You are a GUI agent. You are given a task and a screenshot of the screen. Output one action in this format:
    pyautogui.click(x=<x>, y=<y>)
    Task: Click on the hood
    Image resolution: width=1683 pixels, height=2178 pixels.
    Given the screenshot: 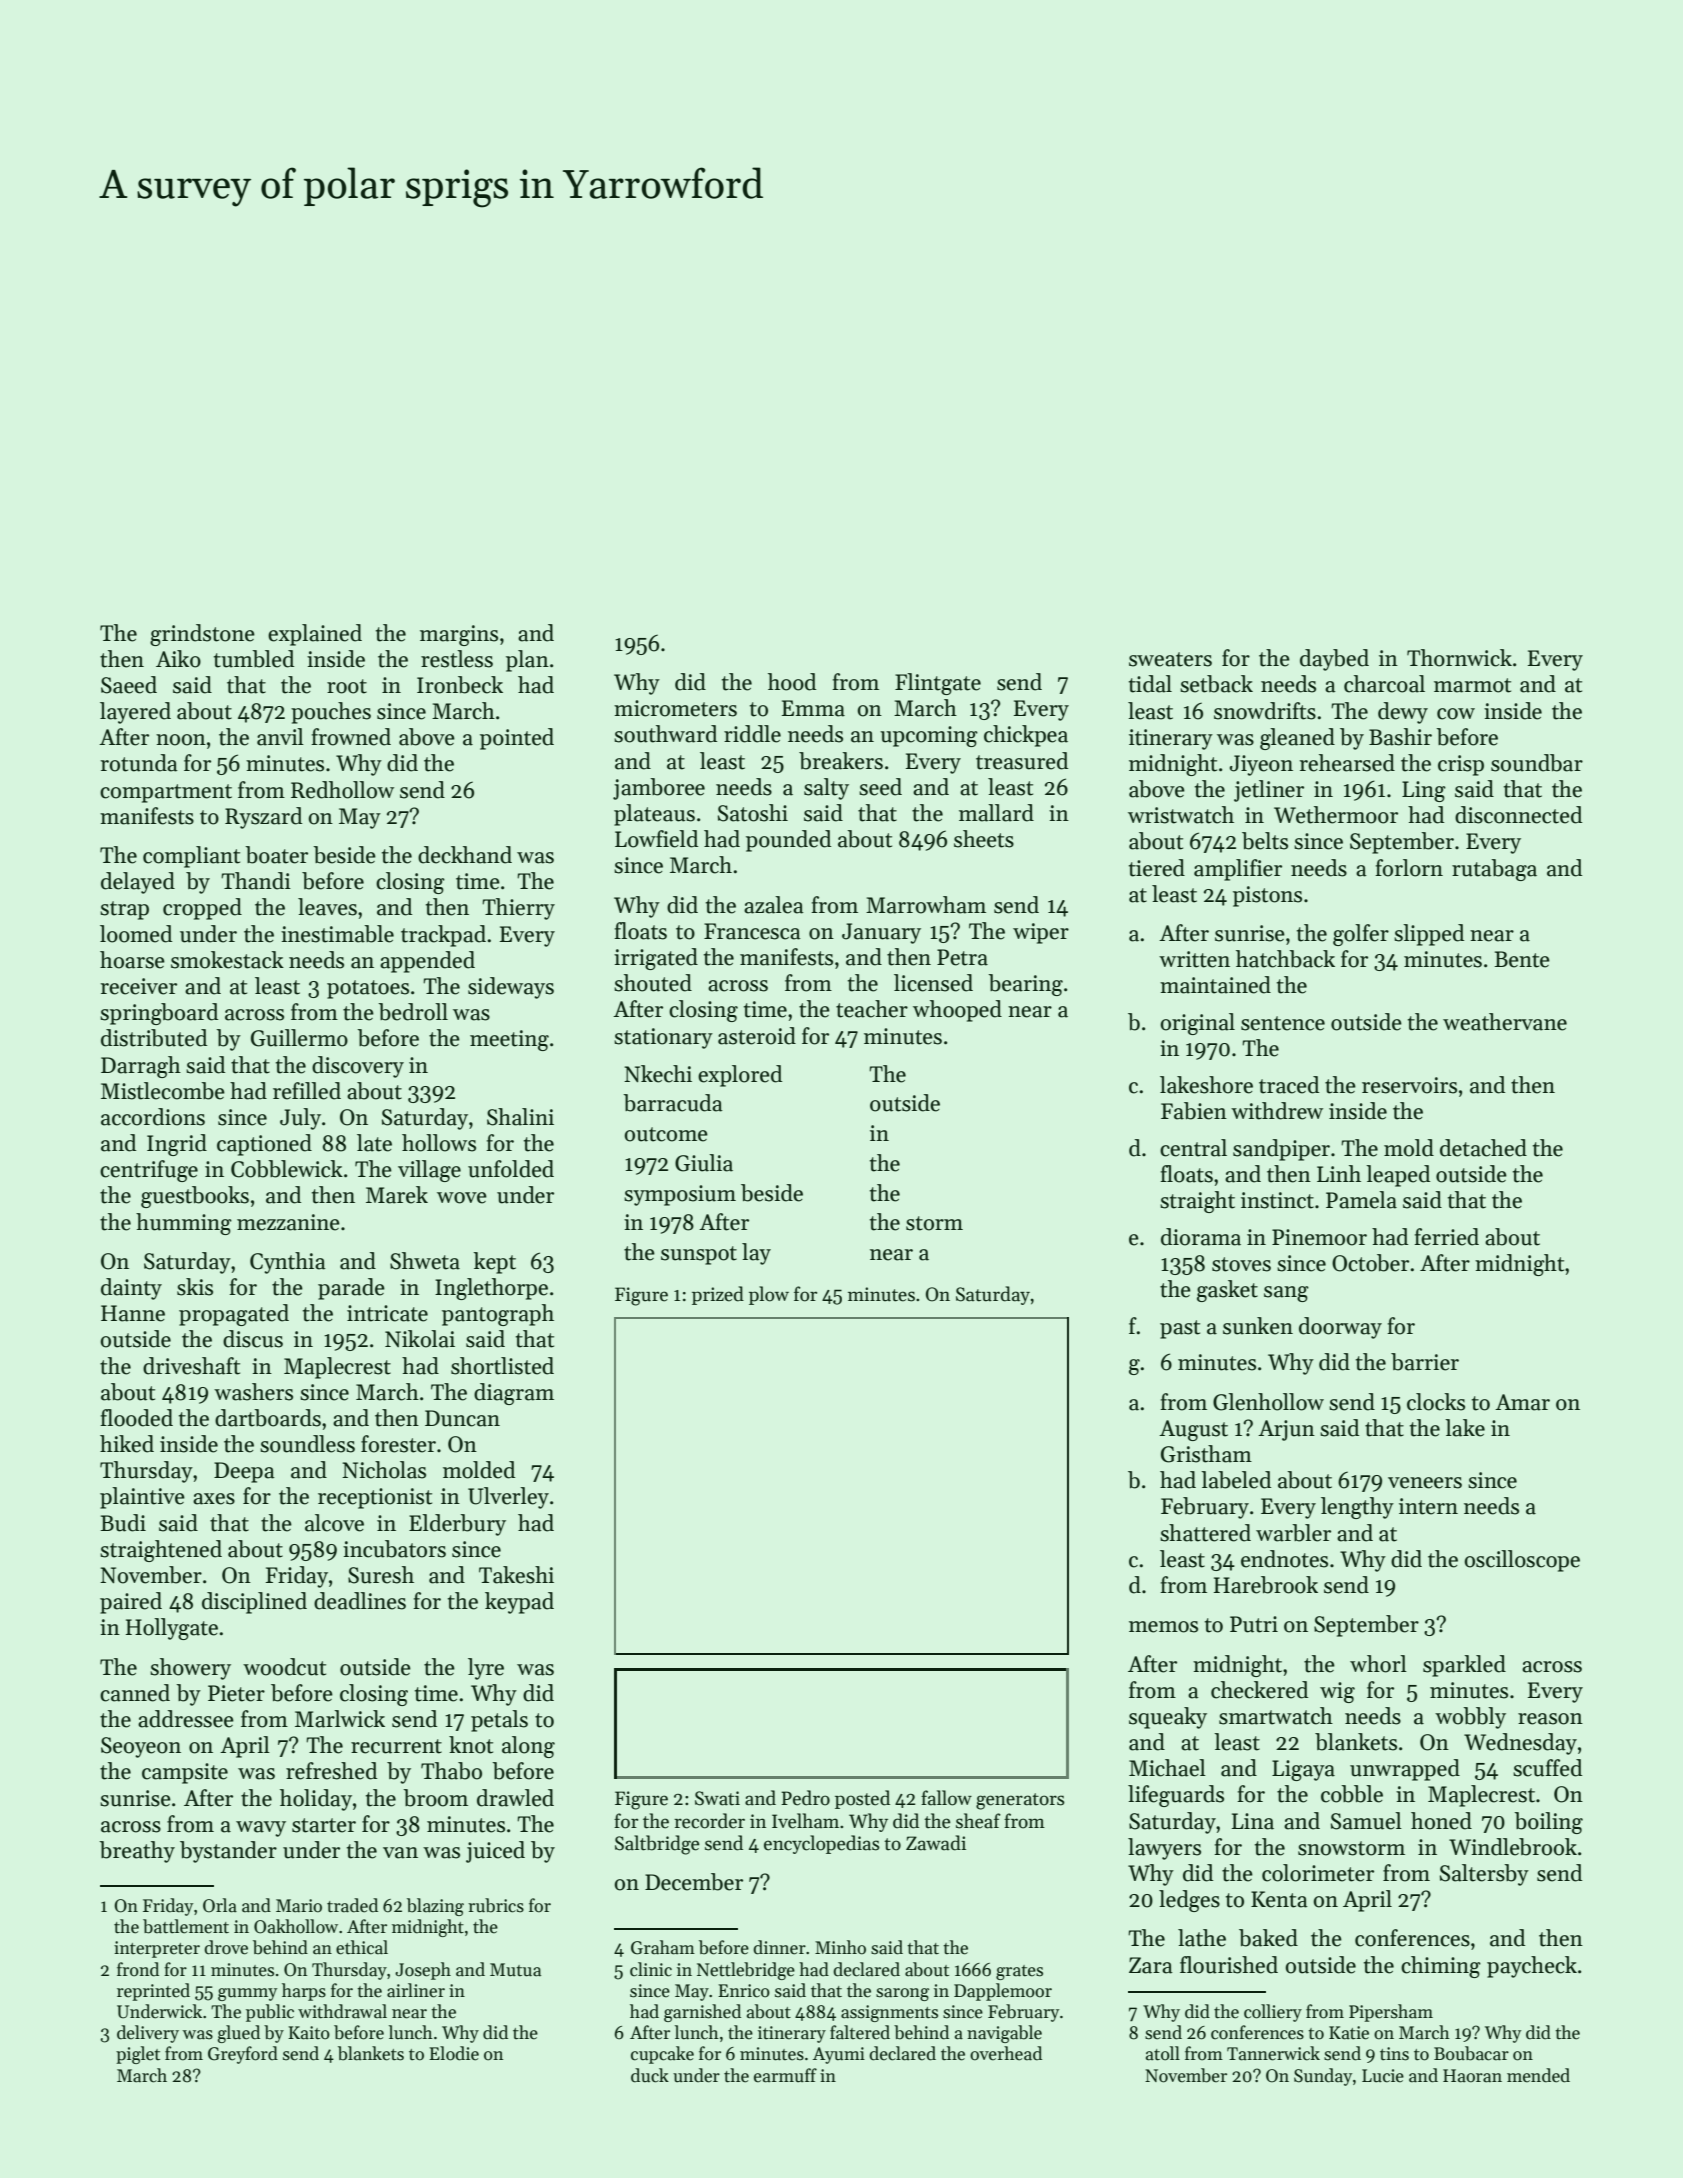 What is the action you would take?
    pyautogui.click(x=792, y=682)
